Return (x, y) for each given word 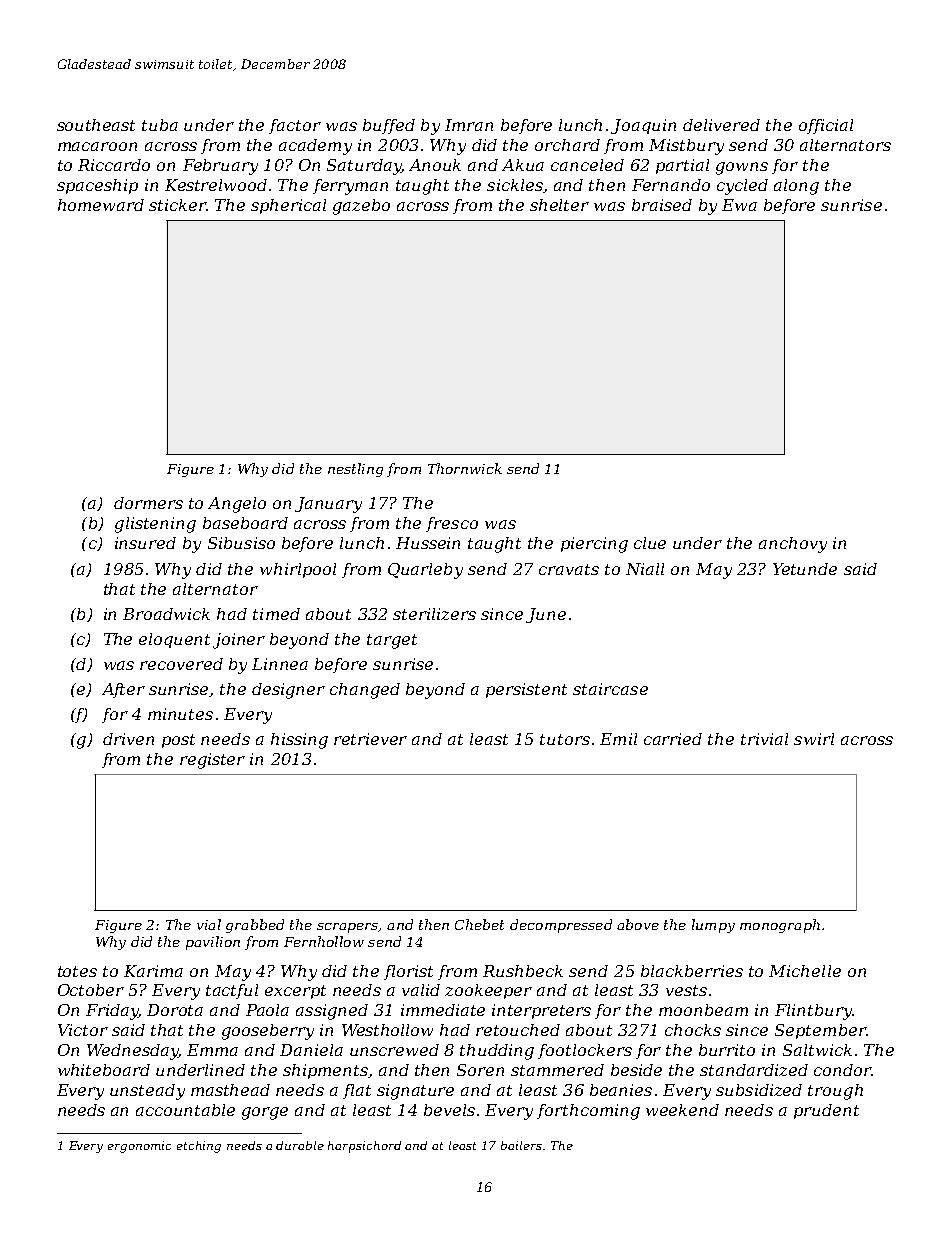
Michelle (805, 971)
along (796, 187)
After (123, 690)
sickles (515, 185)
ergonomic (139, 1147)
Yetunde (805, 569)
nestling (355, 470)
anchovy (793, 545)
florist (408, 972)
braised (662, 205)
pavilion (213, 943)
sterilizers (434, 614)
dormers (148, 503)
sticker (177, 205)
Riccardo (114, 165)
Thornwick (465, 468)
